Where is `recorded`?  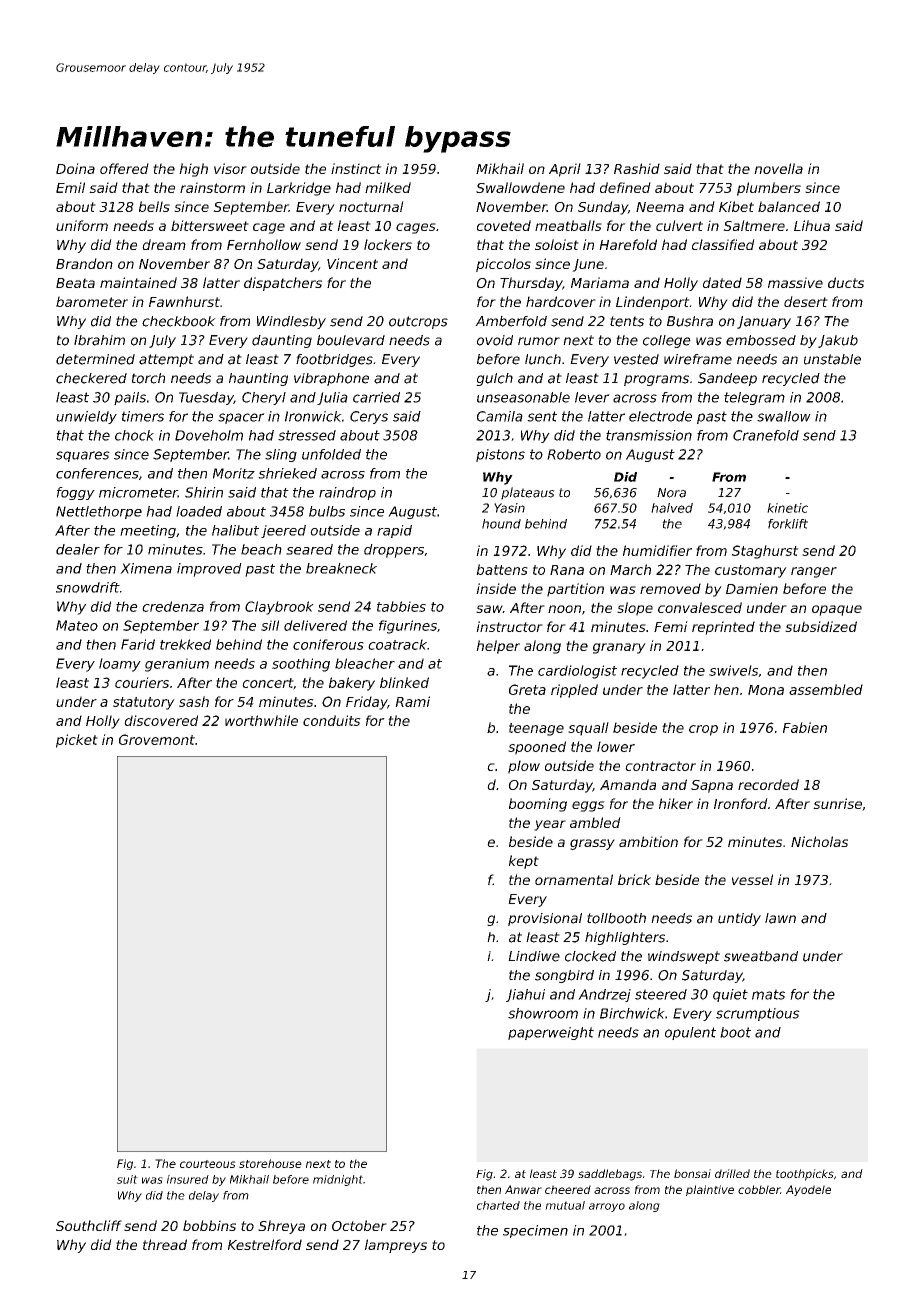 recorded is located at coordinates (768, 784).
